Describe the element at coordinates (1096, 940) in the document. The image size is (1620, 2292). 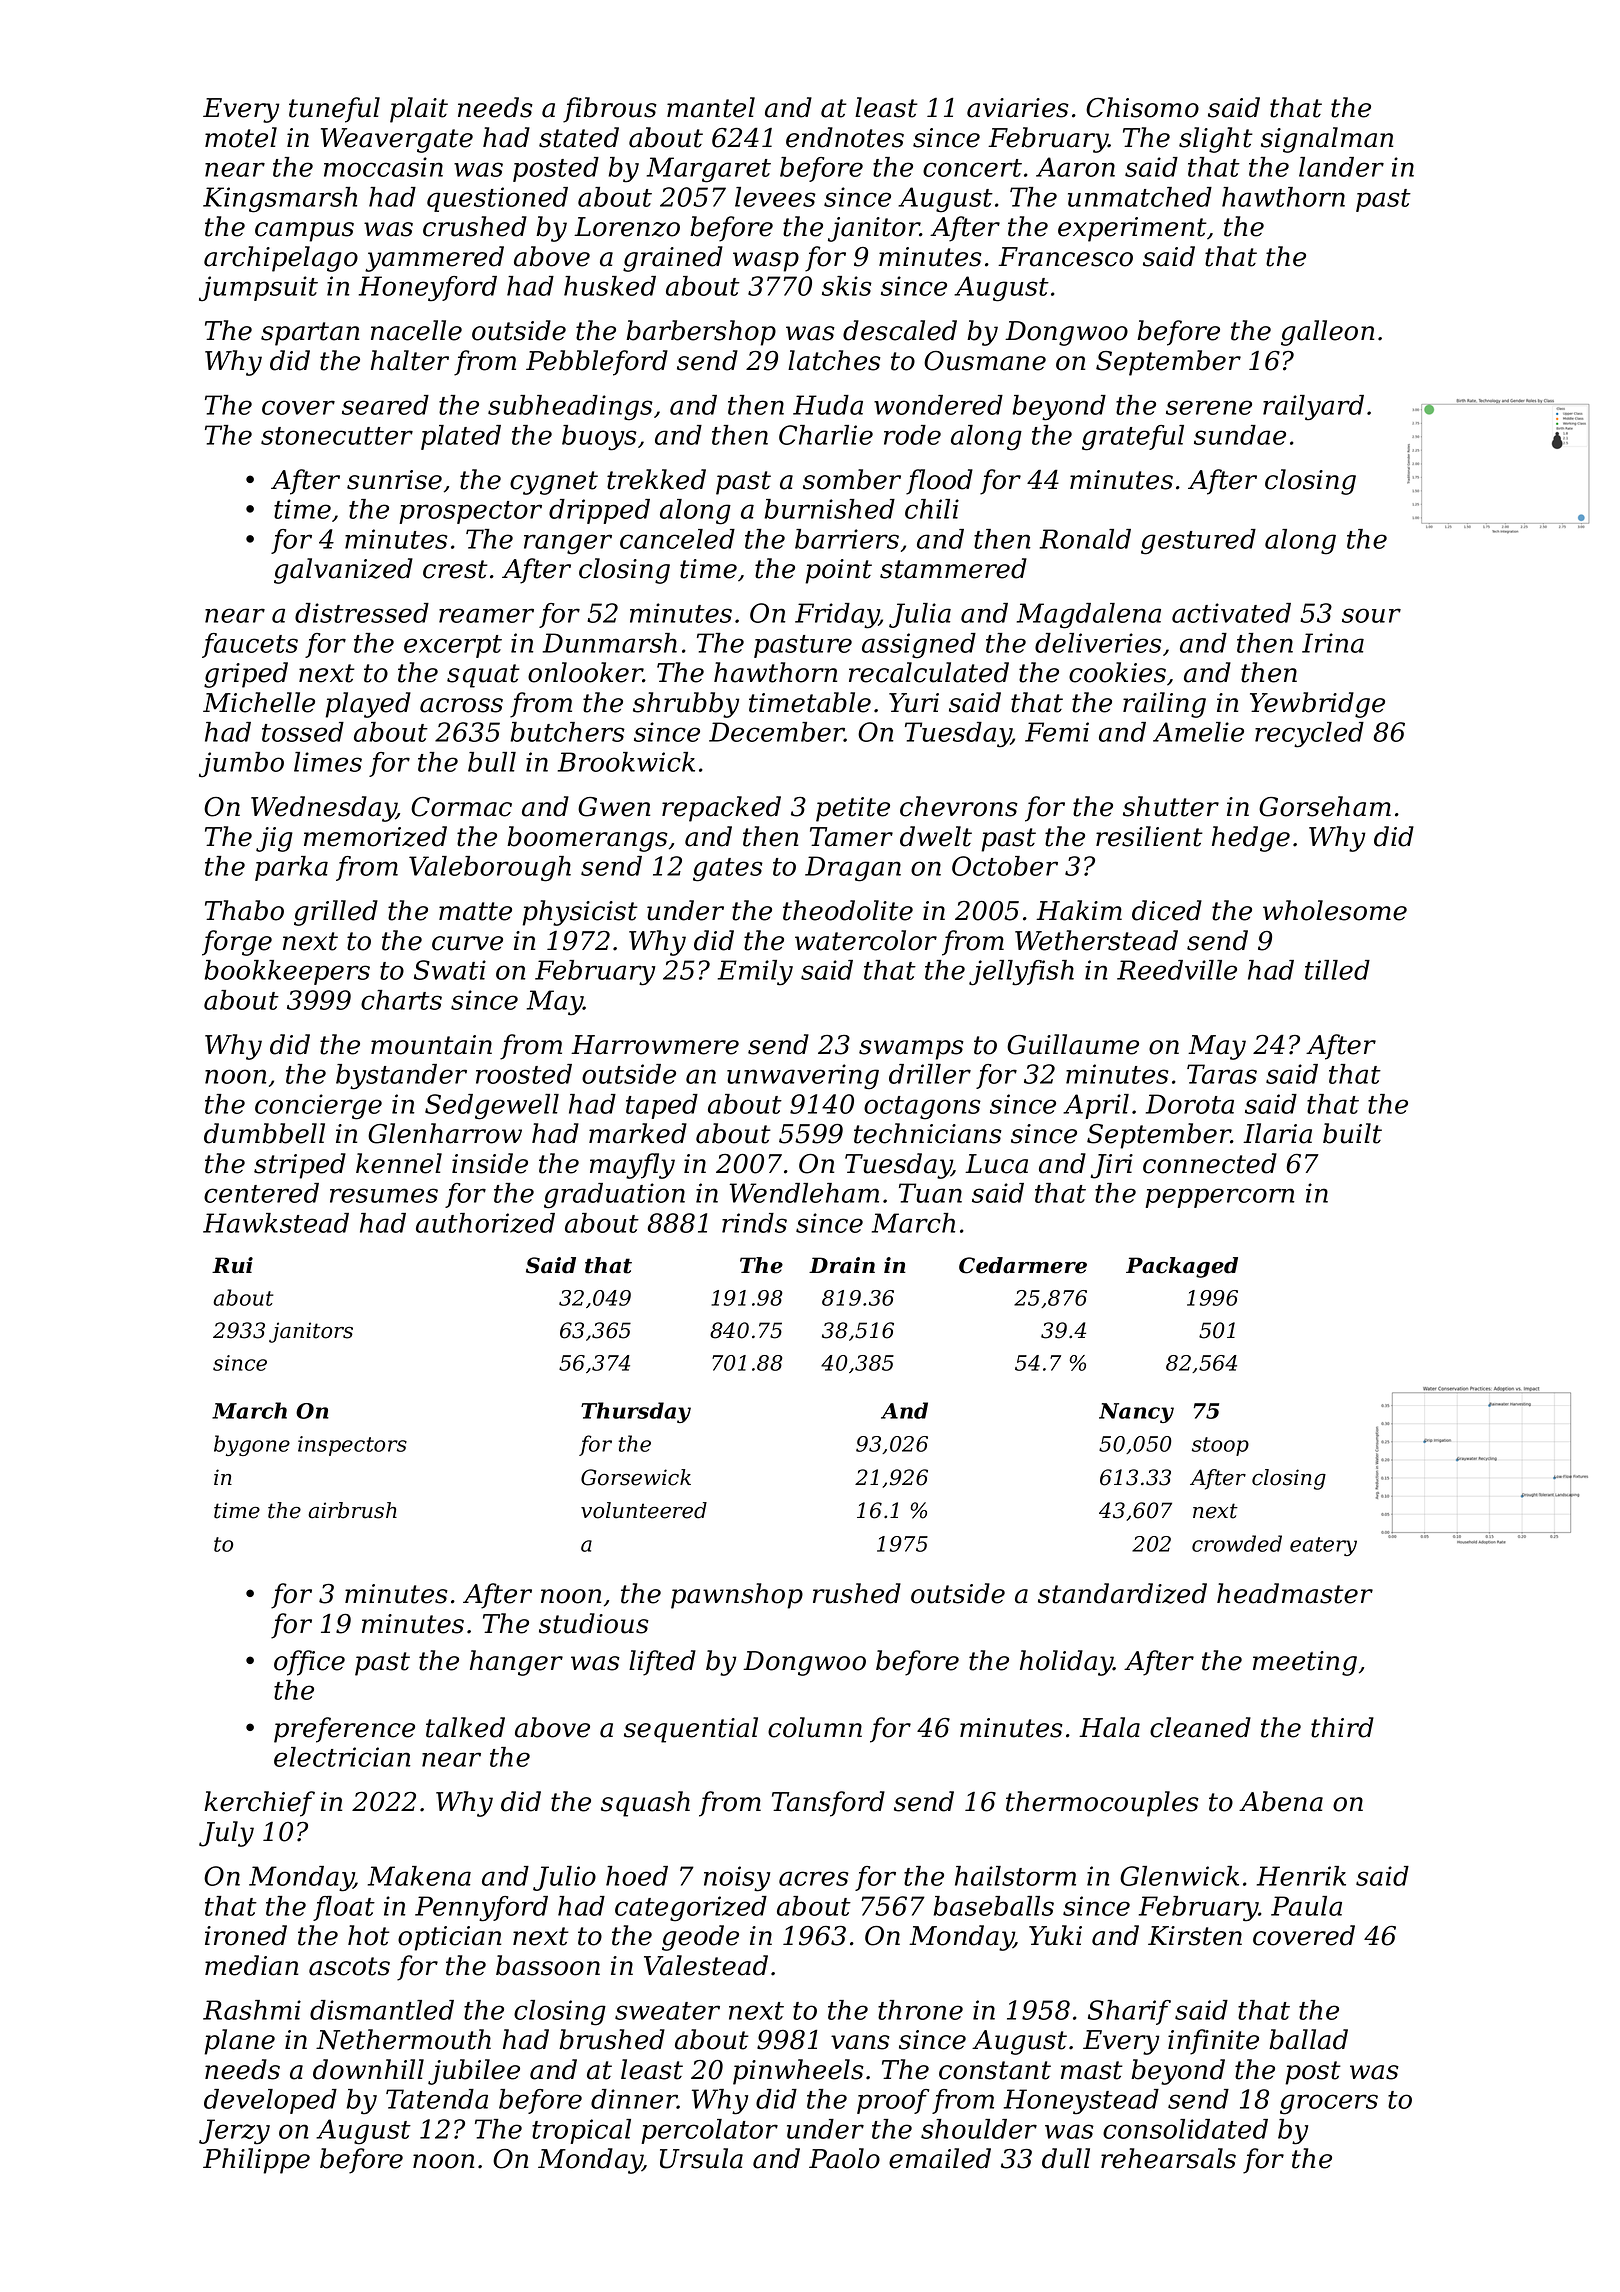
I see `Wetherstead` at that location.
